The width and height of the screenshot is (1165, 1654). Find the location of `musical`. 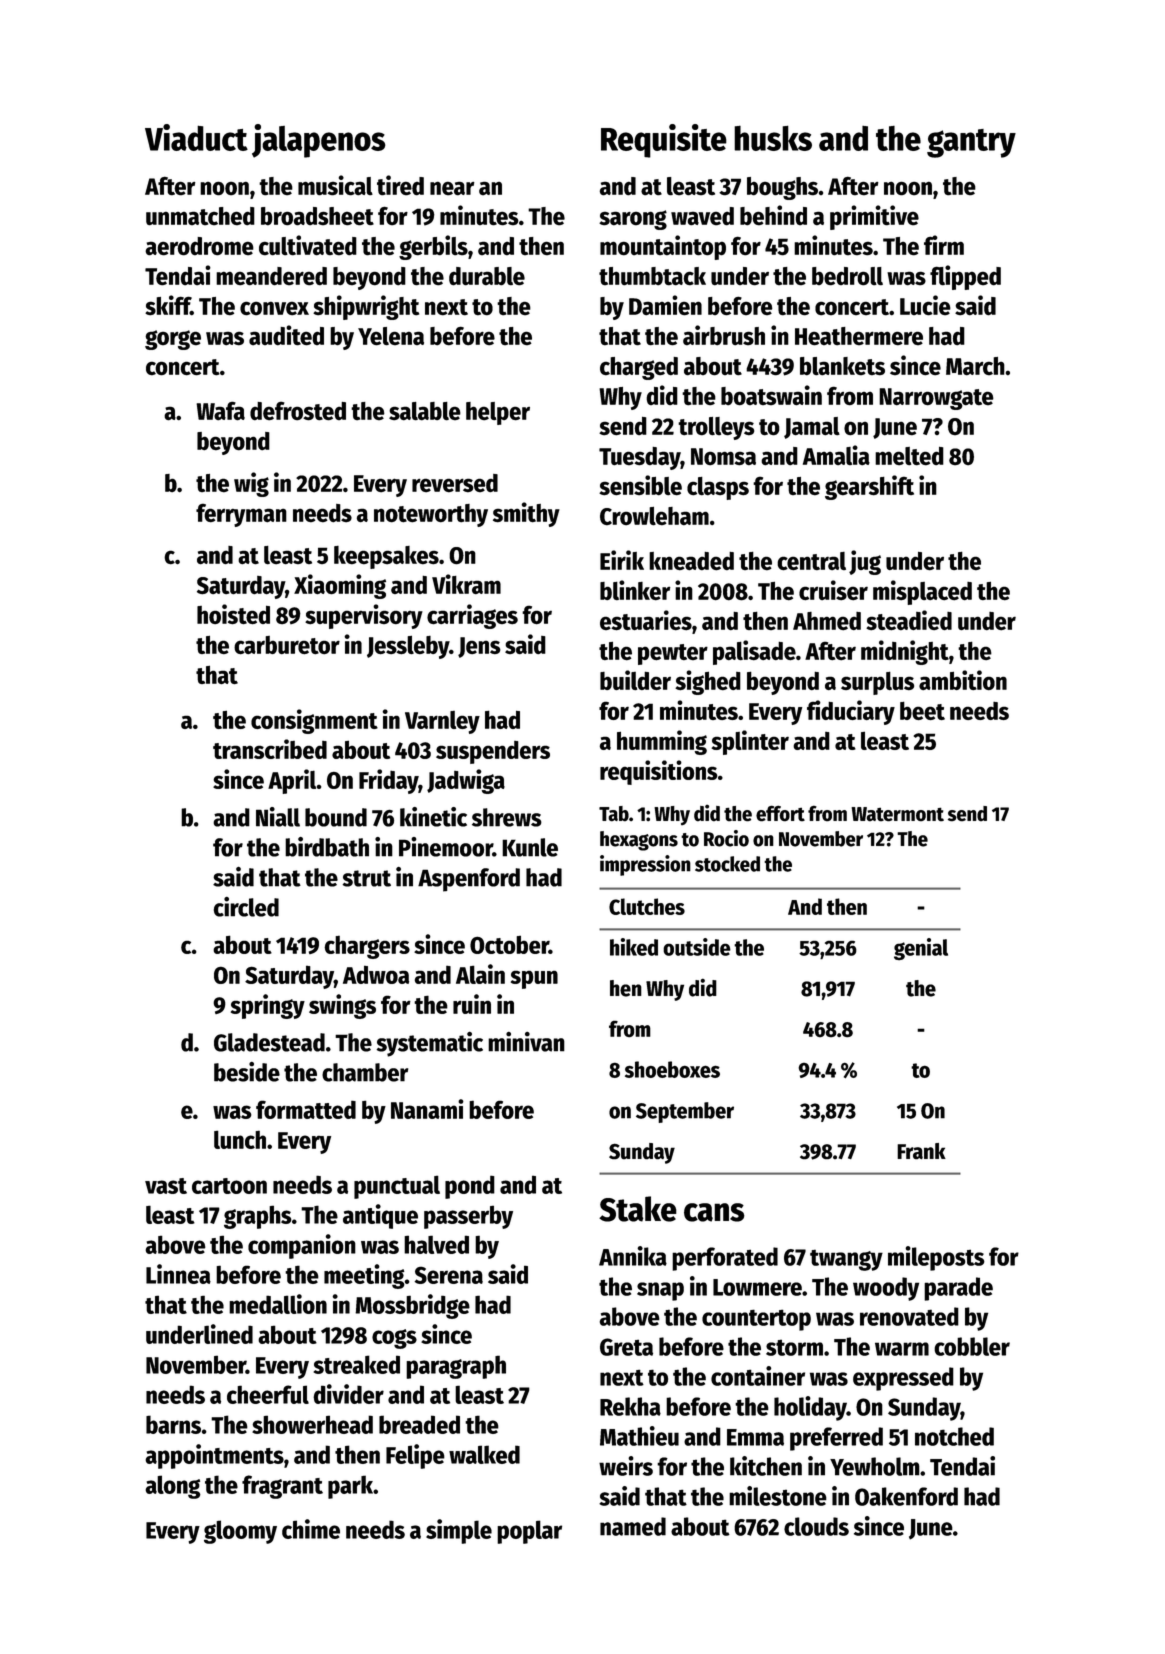

musical is located at coordinates (335, 185).
